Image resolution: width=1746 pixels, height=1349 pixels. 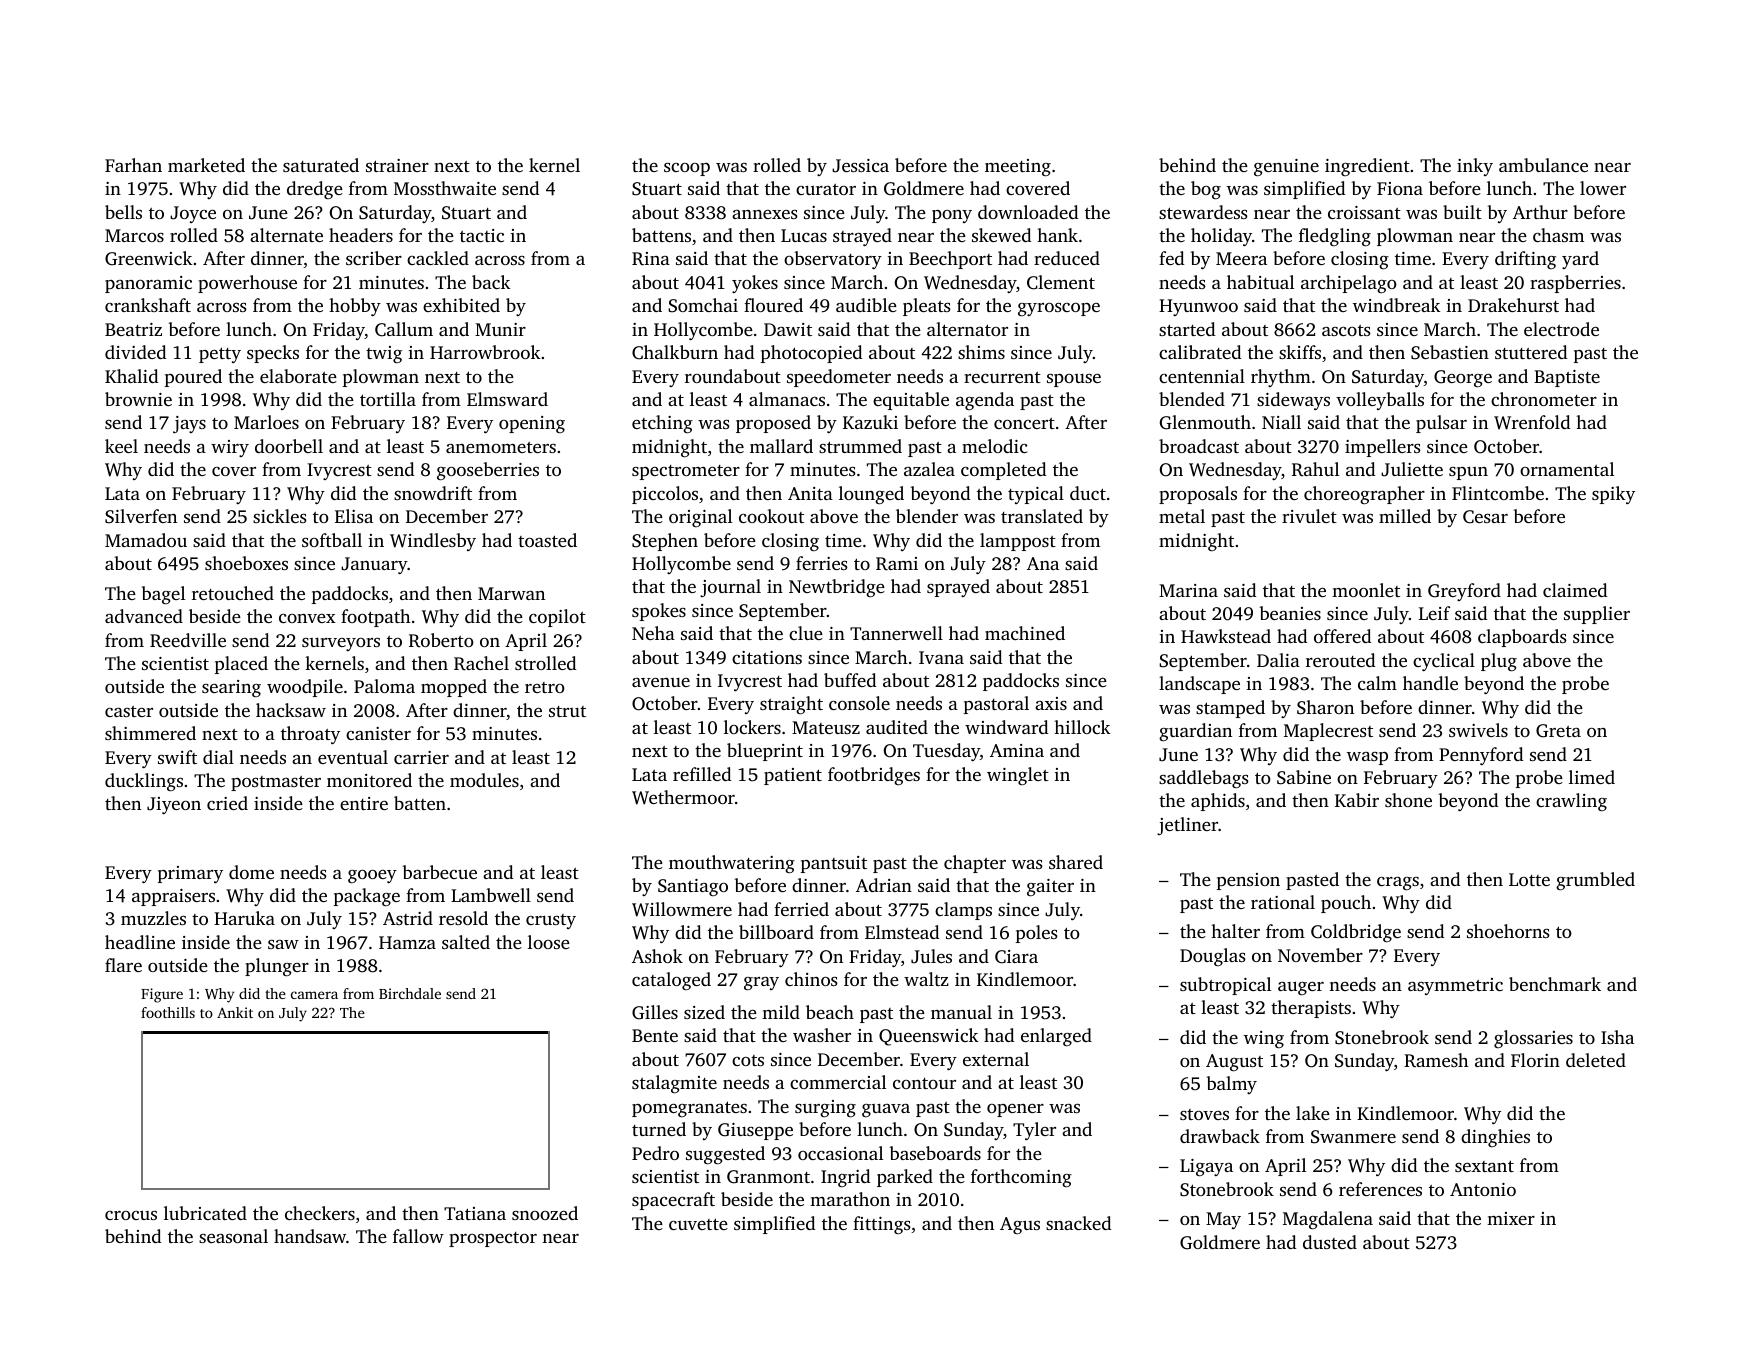 What do you see at coordinates (273, 354) in the screenshot?
I see `specks` at bounding box center [273, 354].
